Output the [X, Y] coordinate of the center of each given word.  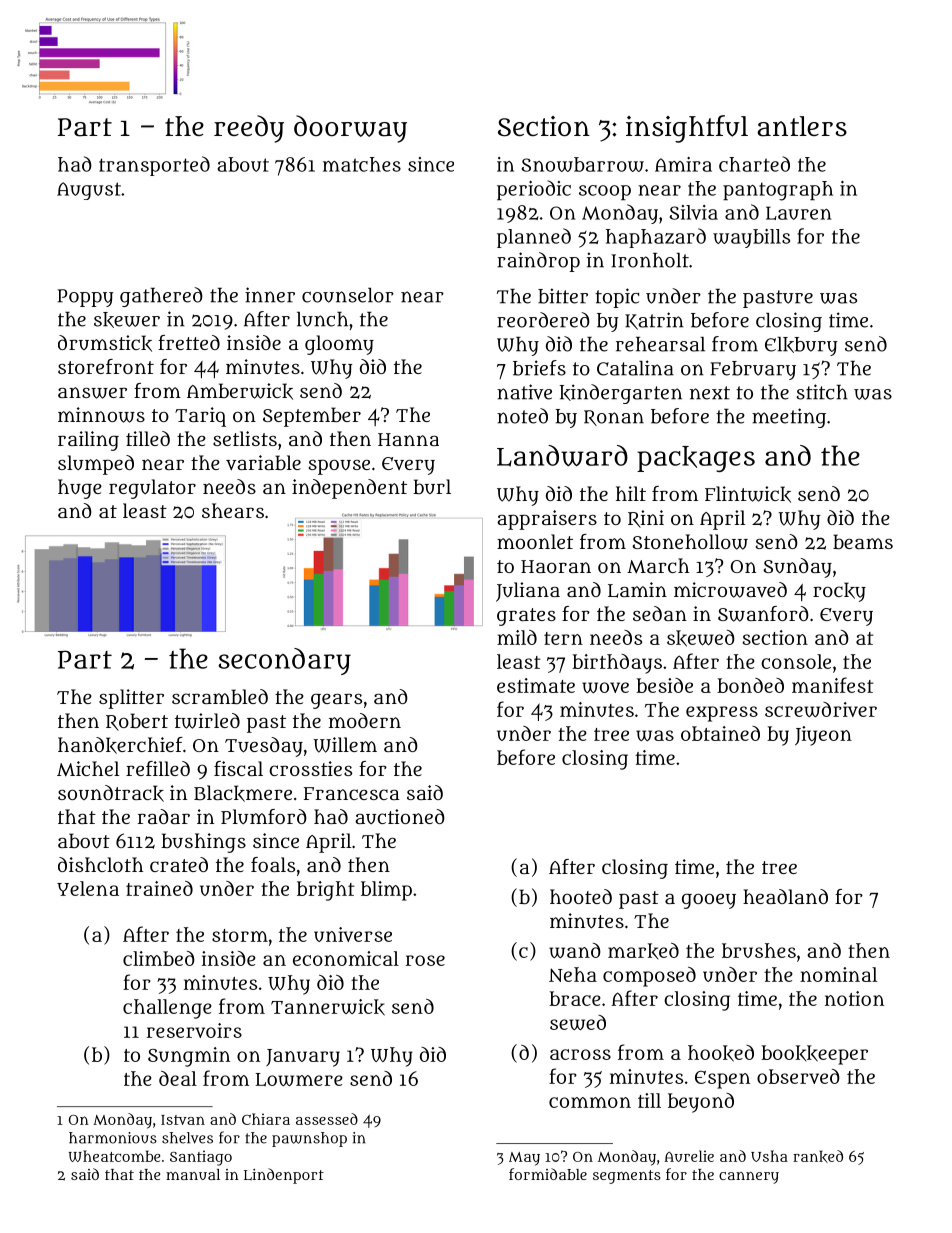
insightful [687, 129]
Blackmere [243, 793]
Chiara [266, 1119]
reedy [249, 129]
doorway [350, 129]
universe [353, 934]
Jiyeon [823, 736]
